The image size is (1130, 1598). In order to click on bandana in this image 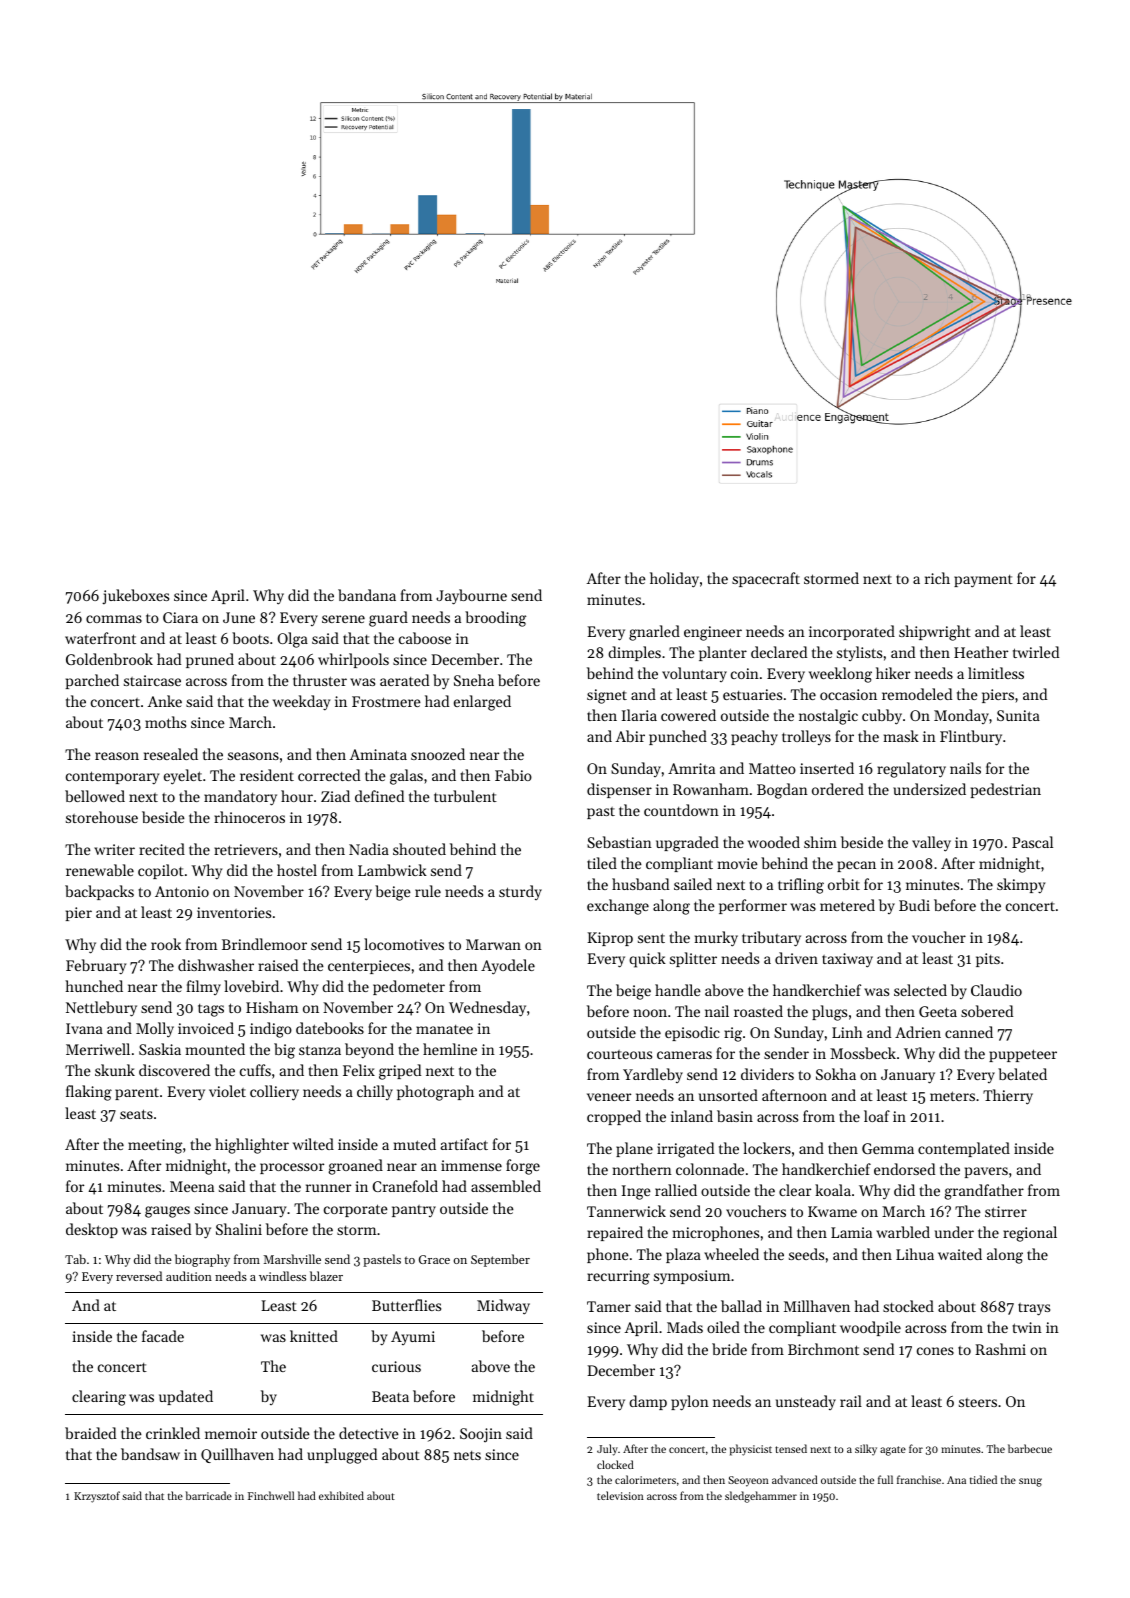, I will do `click(367, 595)`.
